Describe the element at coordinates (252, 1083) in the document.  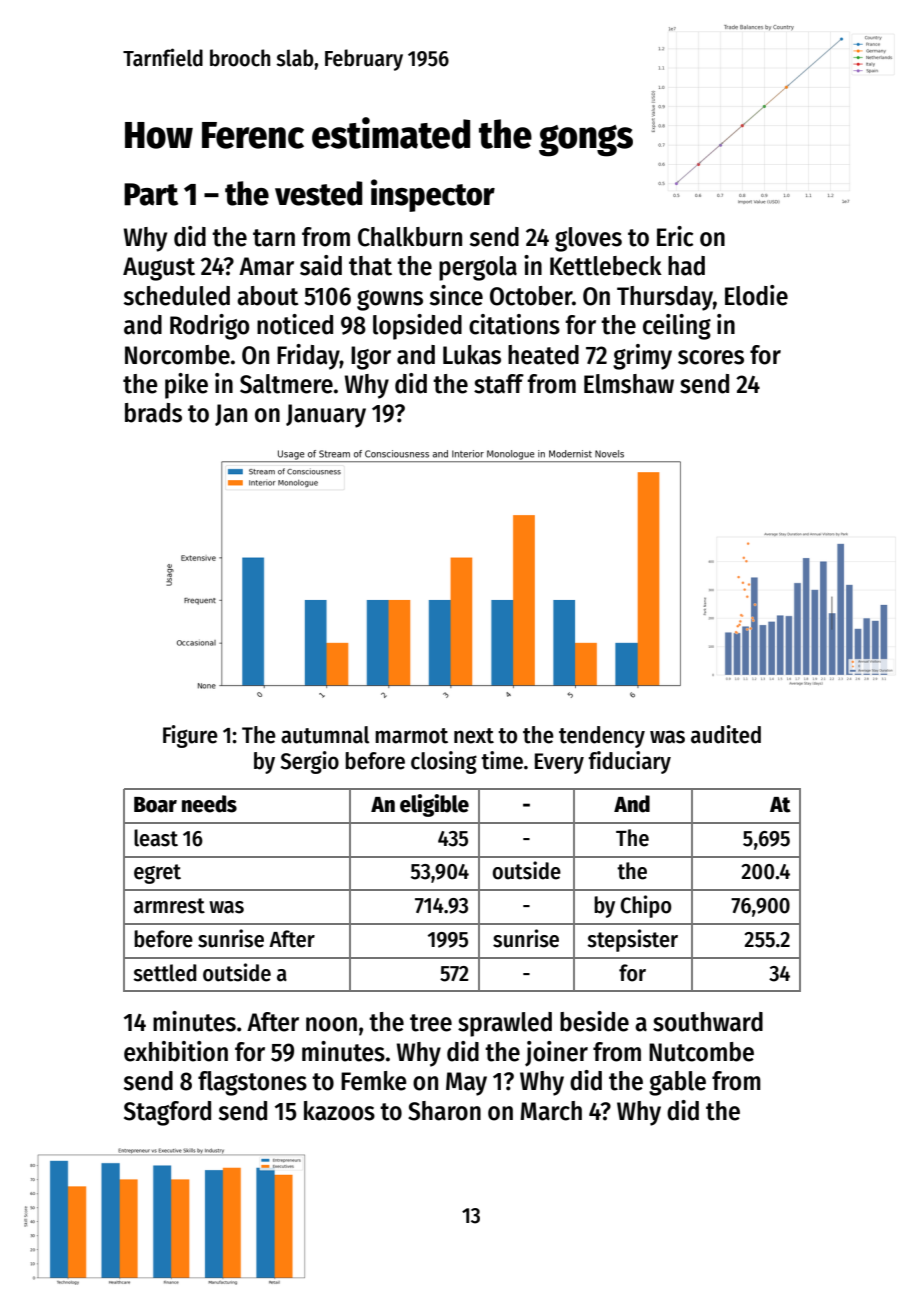
I see `flagstones` at that location.
